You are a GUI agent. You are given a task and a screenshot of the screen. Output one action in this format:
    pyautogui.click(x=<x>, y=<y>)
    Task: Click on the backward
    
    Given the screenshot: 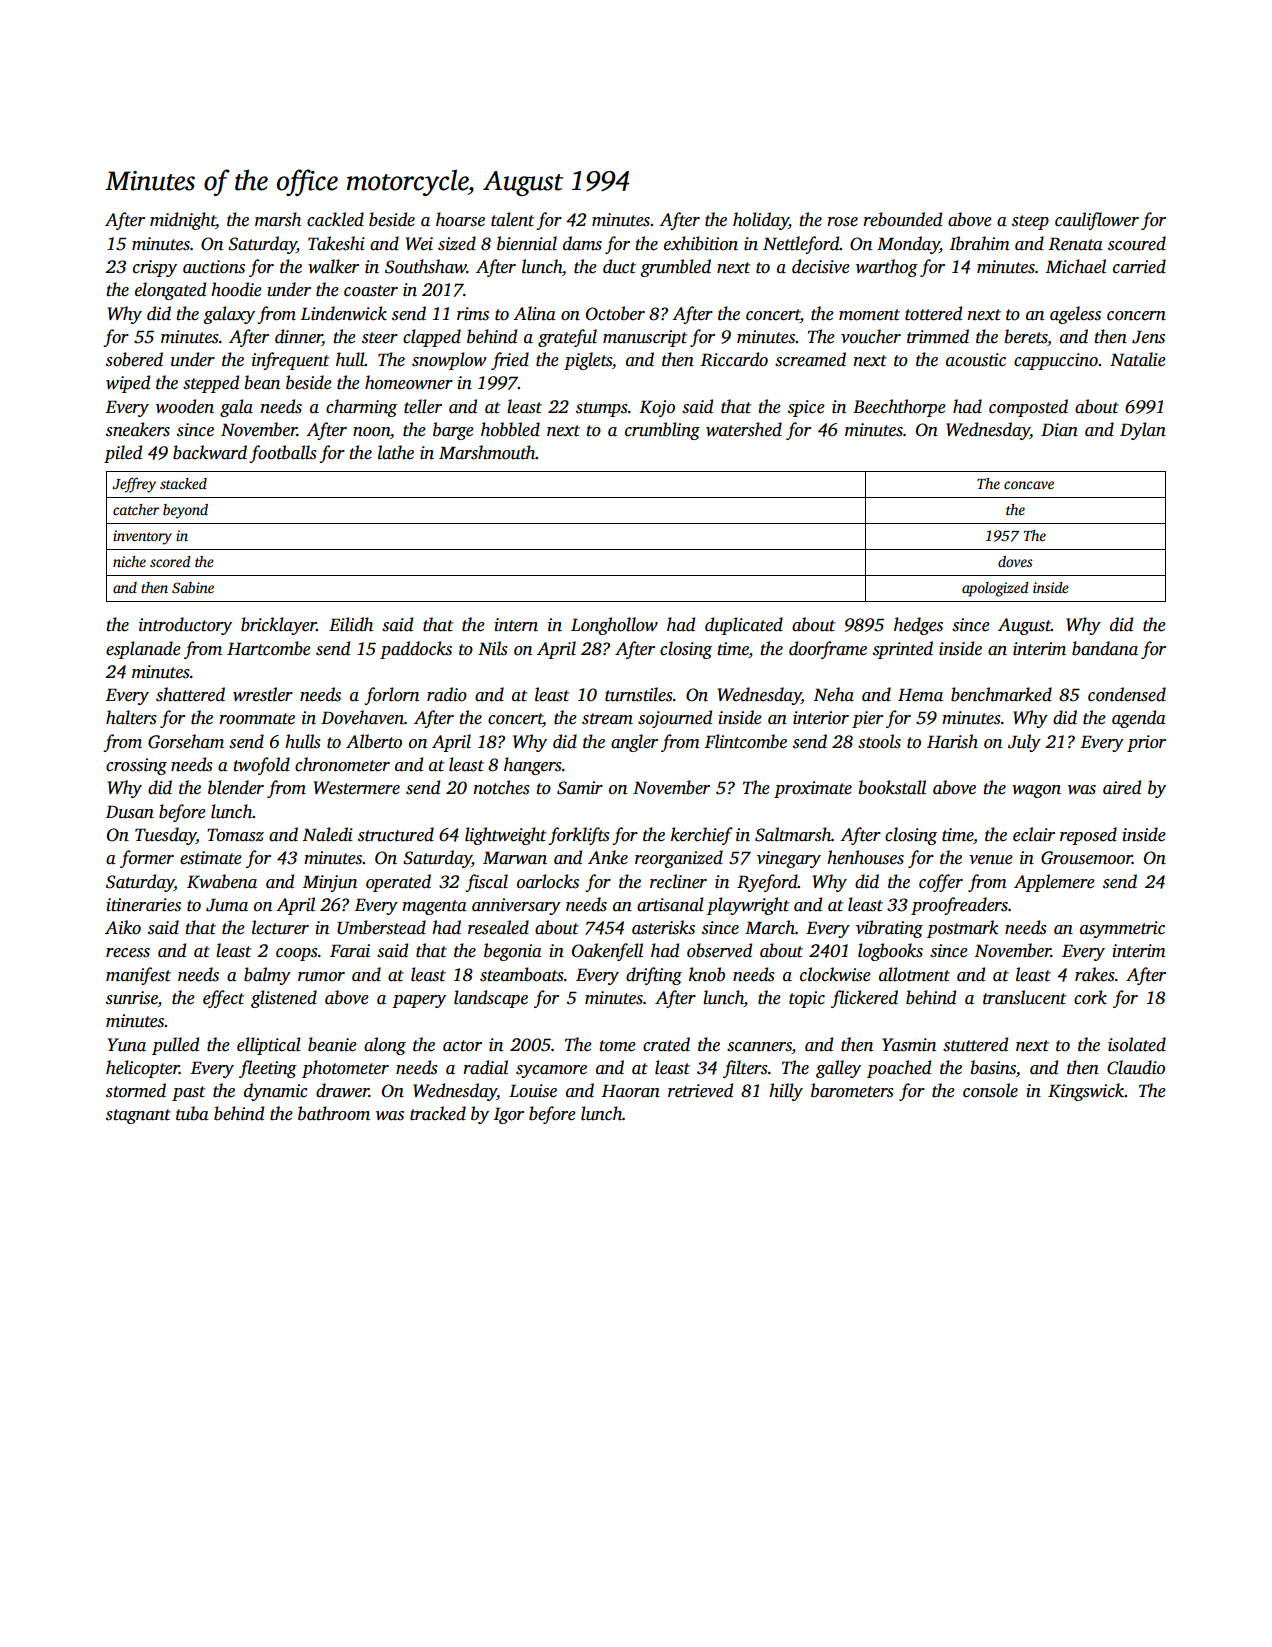 What is the action you would take?
    pyautogui.click(x=210, y=452)
